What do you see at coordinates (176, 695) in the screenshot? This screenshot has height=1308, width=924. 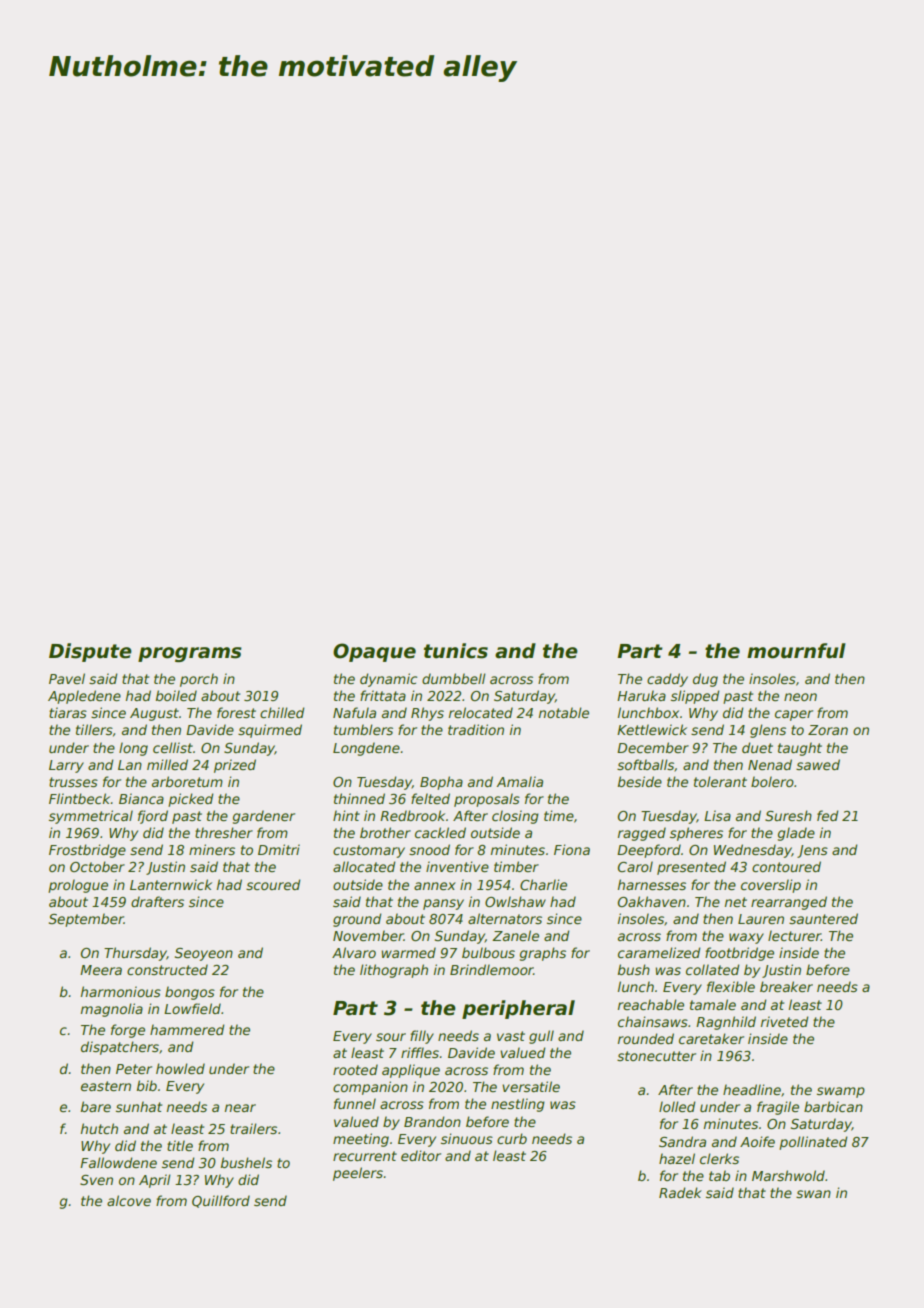 I see `boiled` at bounding box center [176, 695].
